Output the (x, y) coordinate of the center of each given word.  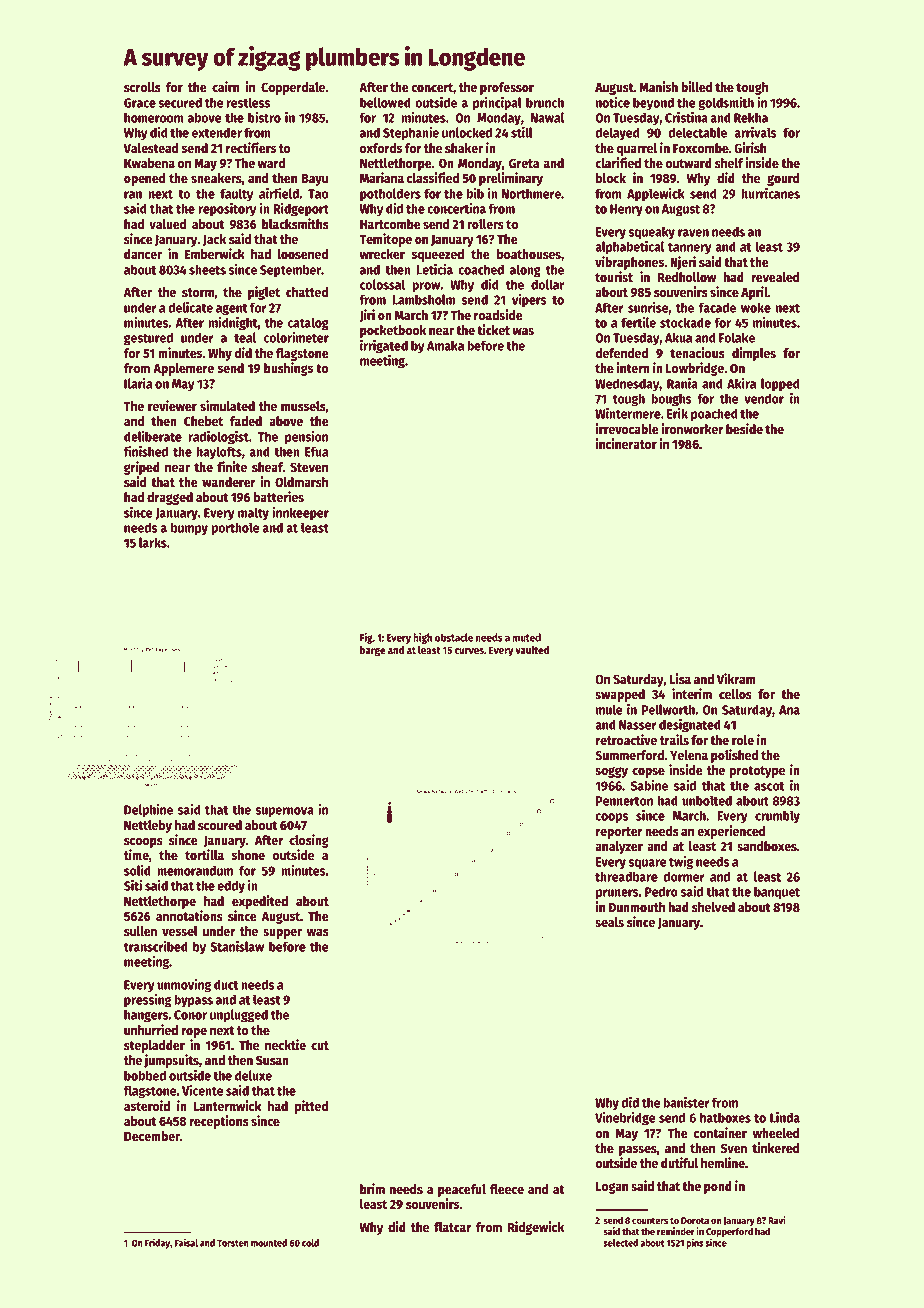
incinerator (626, 443)
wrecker (382, 254)
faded (246, 421)
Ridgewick (536, 1228)
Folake (737, 337)
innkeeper (300, 514)
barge (373, 651)
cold (310, 1243)
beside (744, 428)
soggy (611, 772)
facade (717, 307)
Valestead (151, 148)
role (743, 740)
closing (309, 841)
